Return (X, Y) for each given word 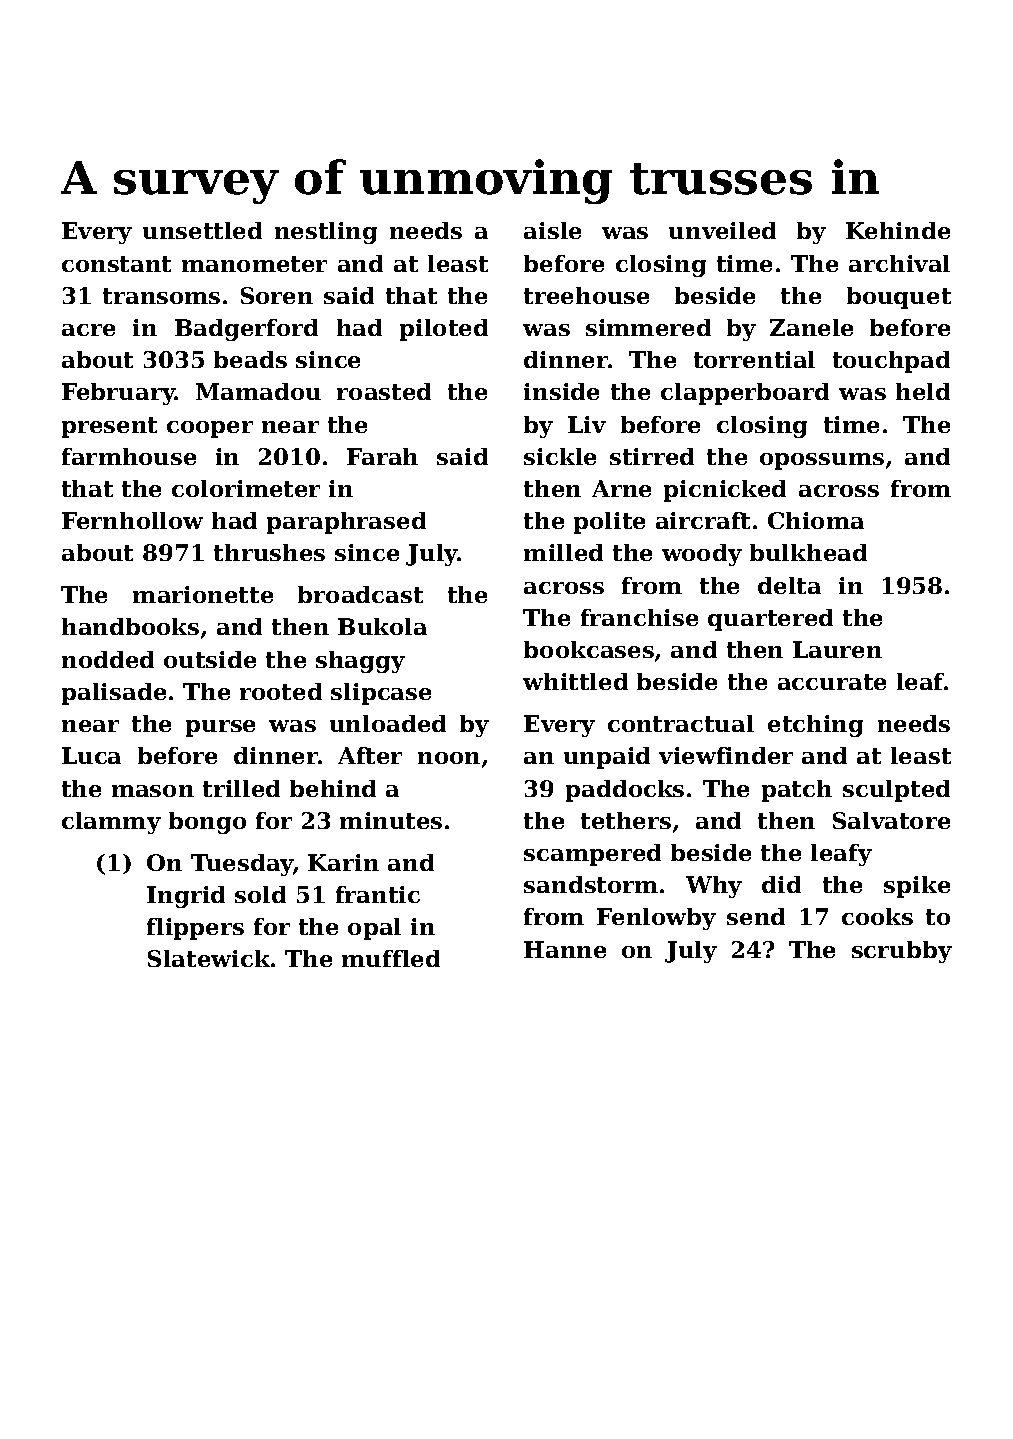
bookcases (589, 649)
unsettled (202, 230)
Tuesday (242, 865)
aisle (552, 230)
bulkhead (808, 552)
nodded (108, 659)
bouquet (899, 298)
